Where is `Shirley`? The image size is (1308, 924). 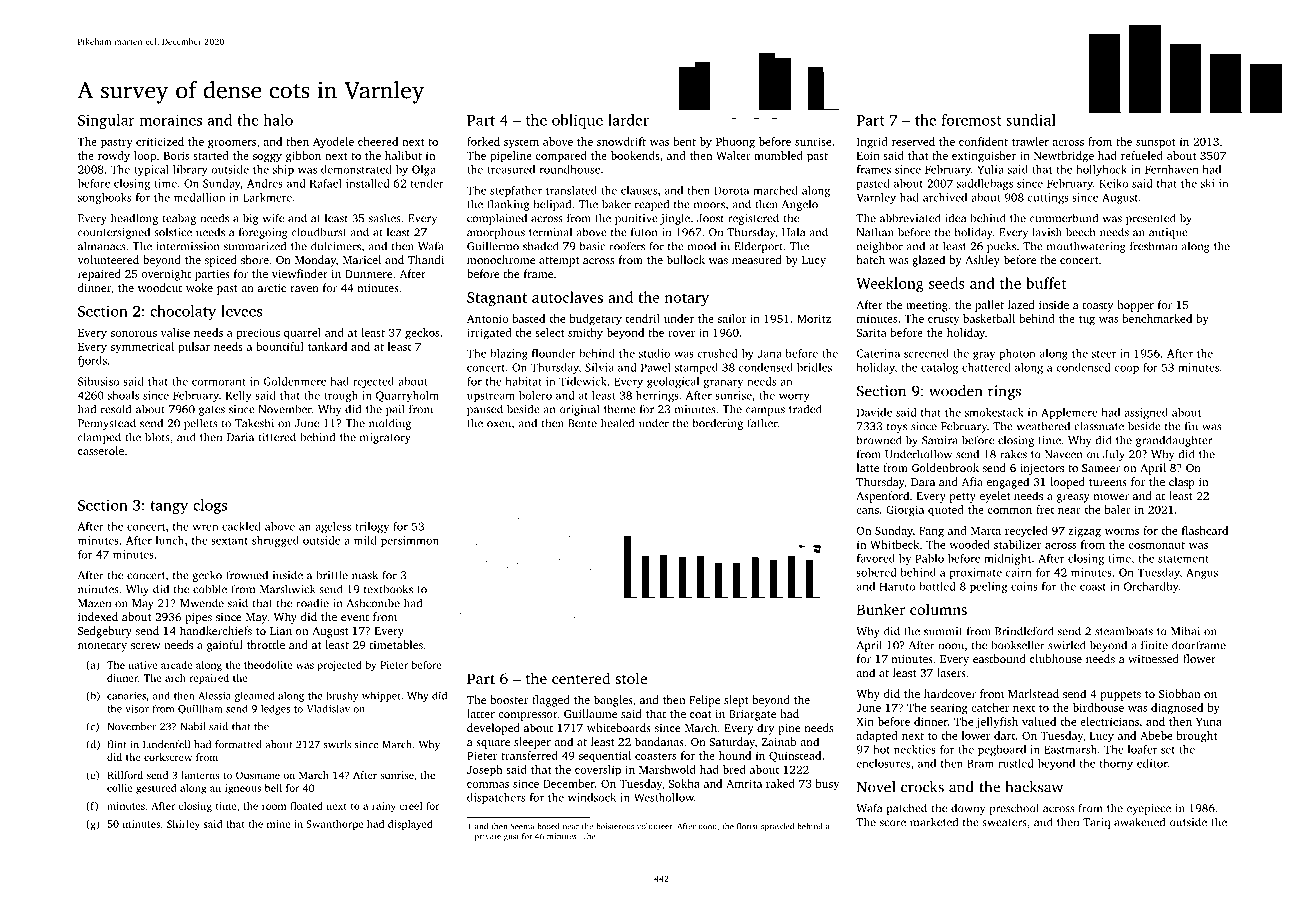 Shirley is located at coordinates (183, 825).
